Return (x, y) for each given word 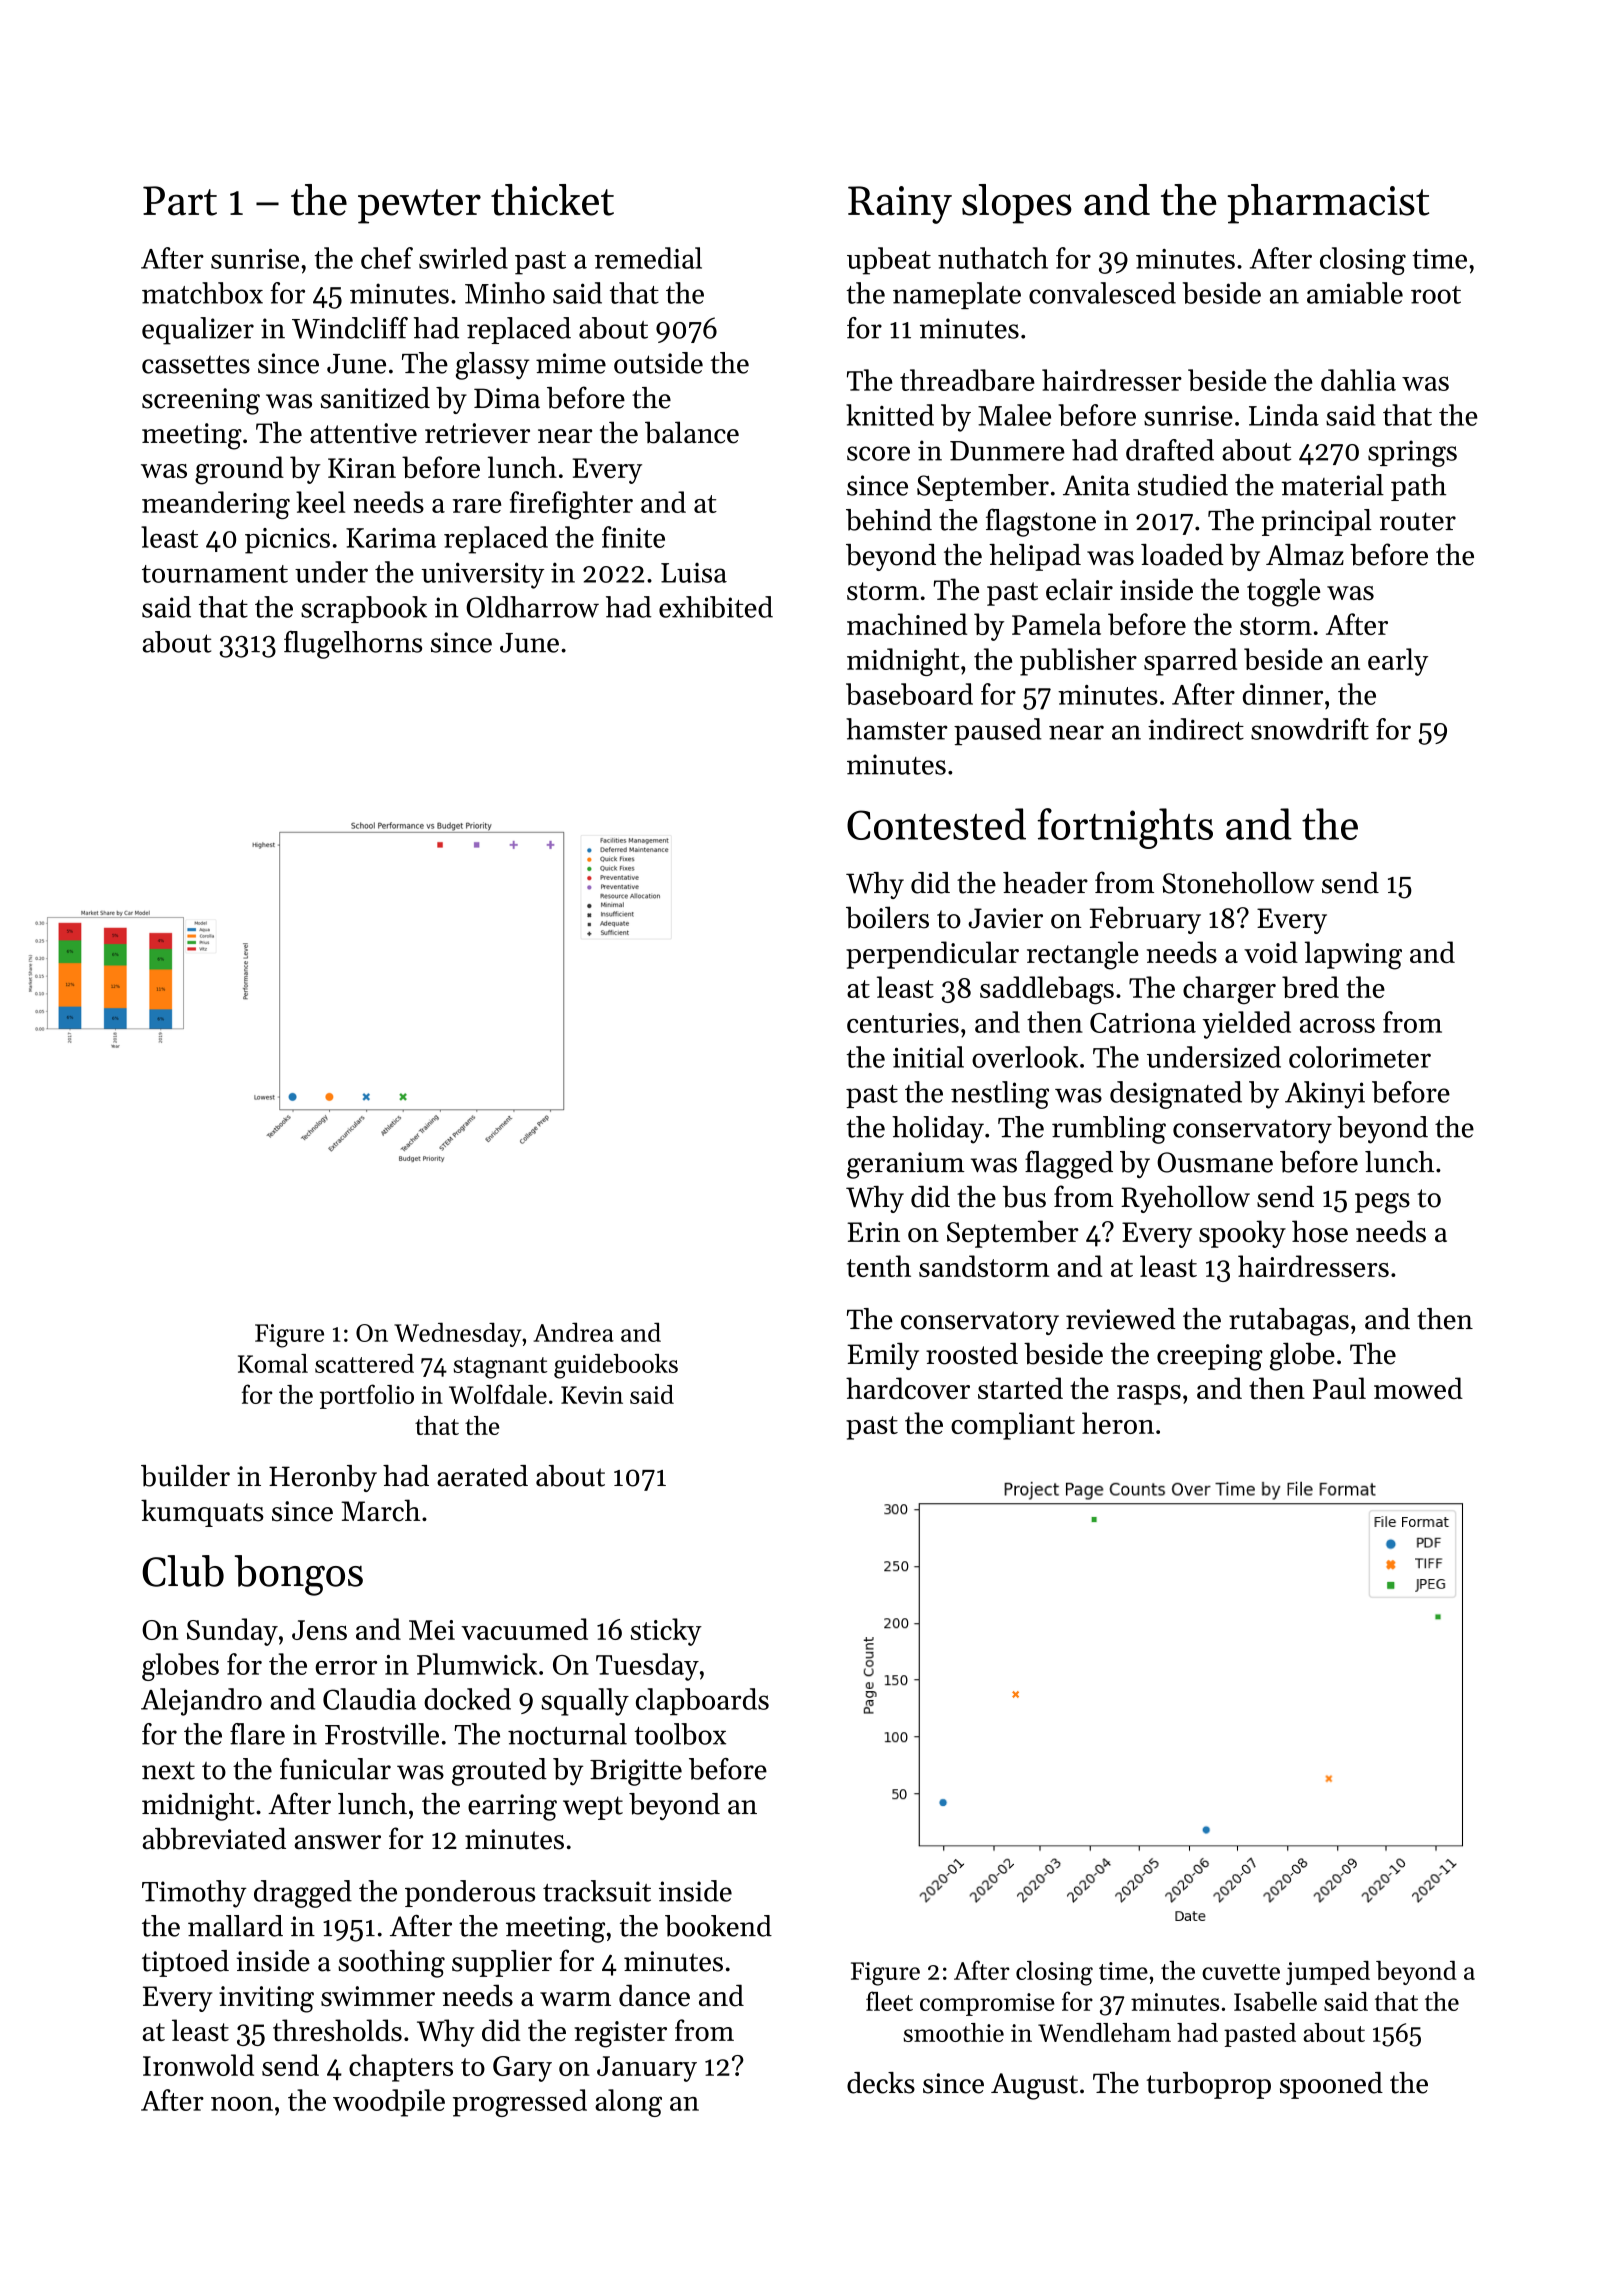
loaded (1182, 555)
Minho (505, 293)
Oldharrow (532, 607)
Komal (273, 1363)
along (628, 2103)
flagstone (1041, 522)
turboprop (1208, 2085)
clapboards (702, 1702)
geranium (905, 1165)
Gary (522, 2069)
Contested (936, 824)
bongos (299, 1575)
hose (1320, 1231)
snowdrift (1310, 729)
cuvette (1241, 1972)
